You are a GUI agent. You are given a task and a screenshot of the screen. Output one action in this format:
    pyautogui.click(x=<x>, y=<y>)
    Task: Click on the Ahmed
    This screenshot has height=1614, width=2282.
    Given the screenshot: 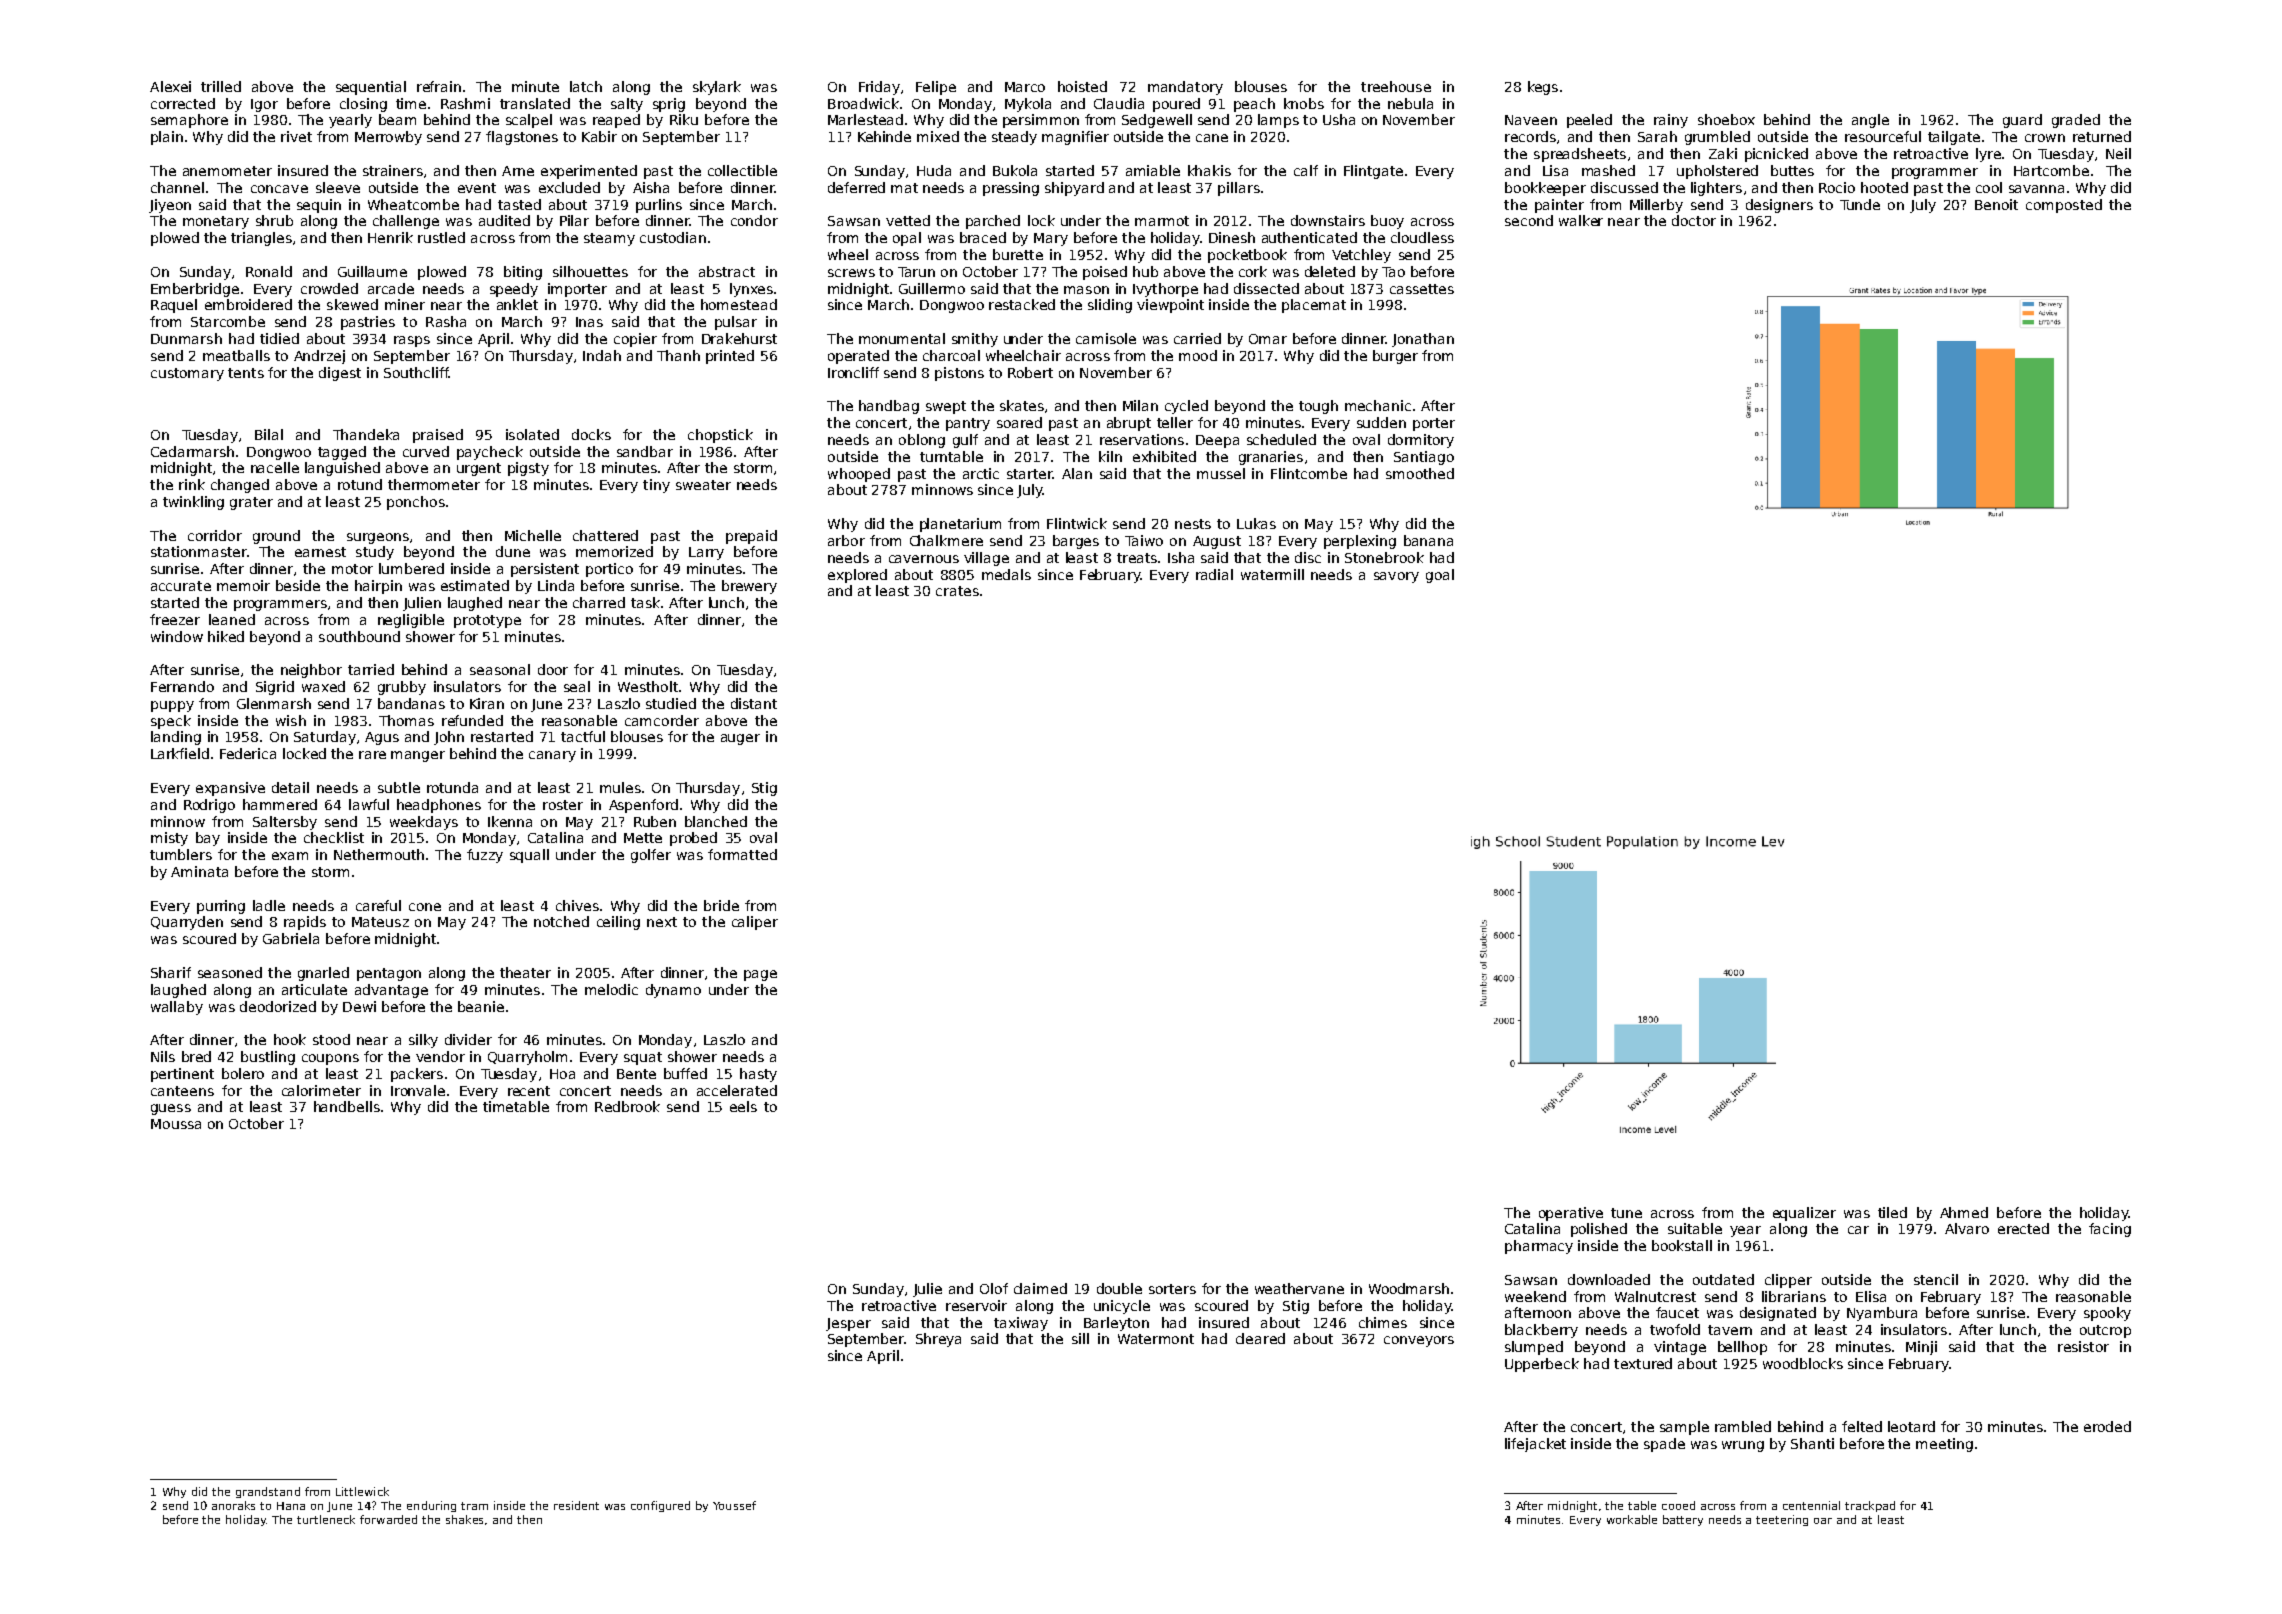 What is the action you would take?
    pyautogui.click(x=1964, y=1212)
